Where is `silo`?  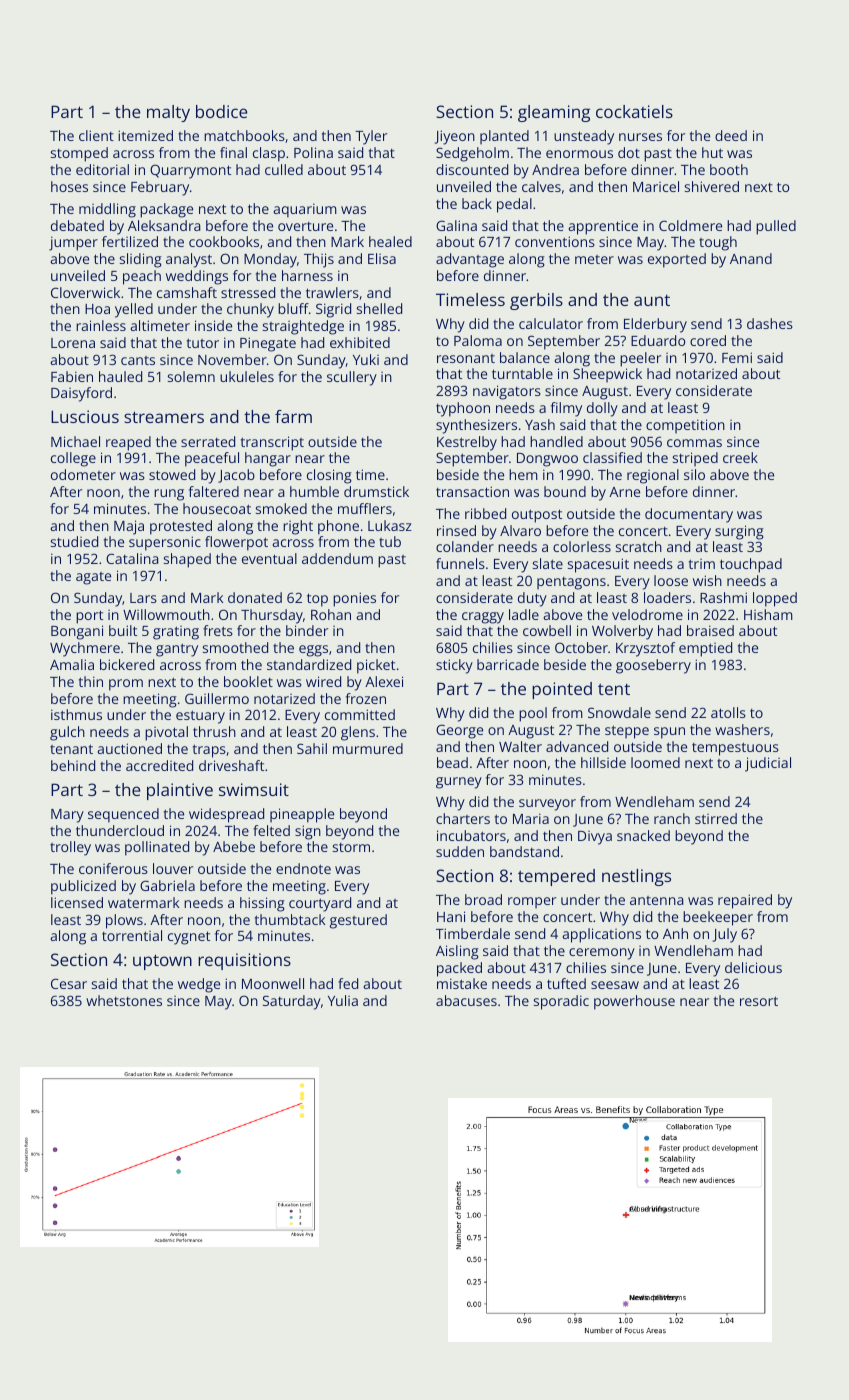
silo is located at coordinates (694, 474).
